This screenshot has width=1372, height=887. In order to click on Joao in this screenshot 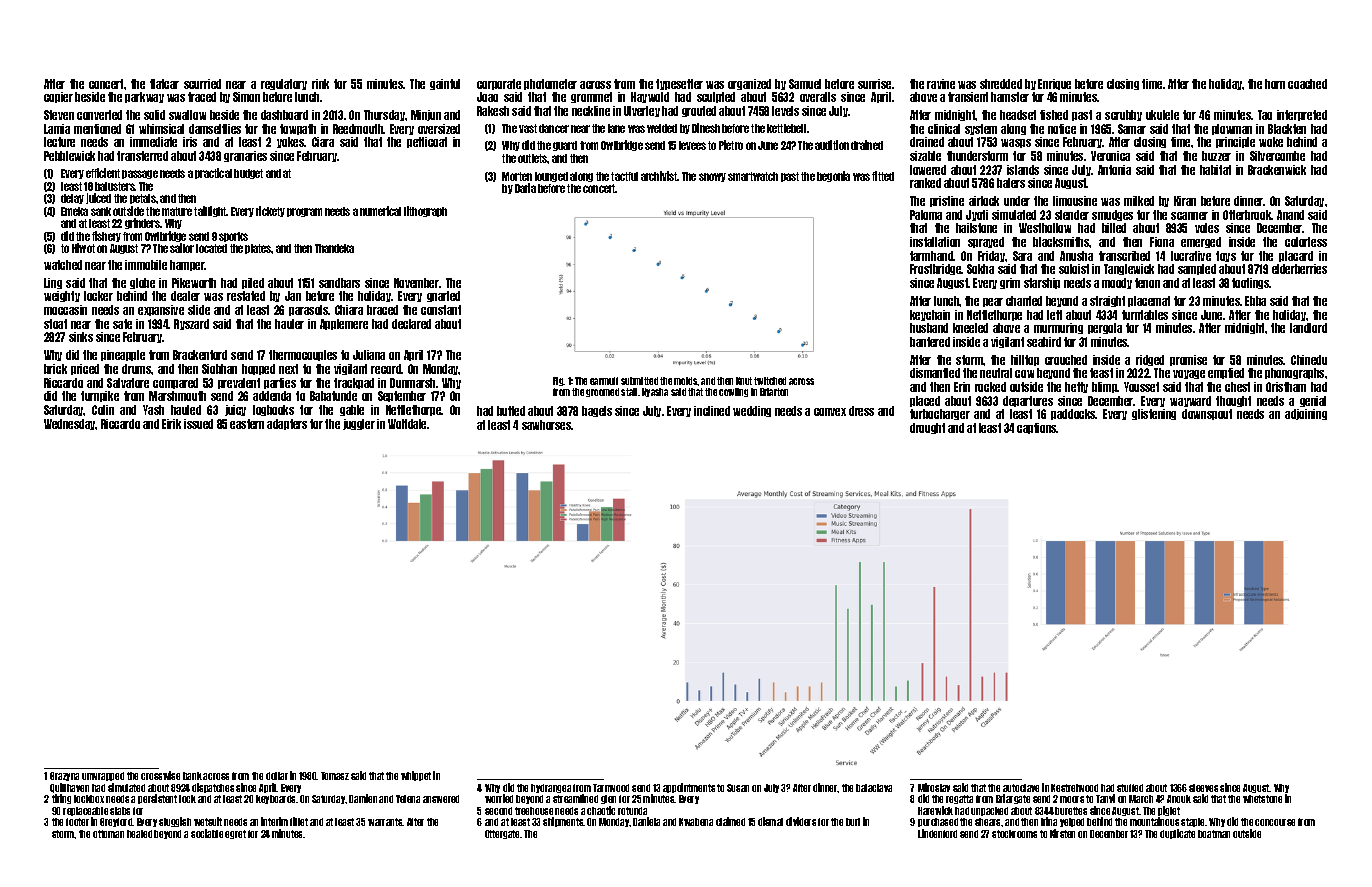, I will do `click(487, 97)`.
